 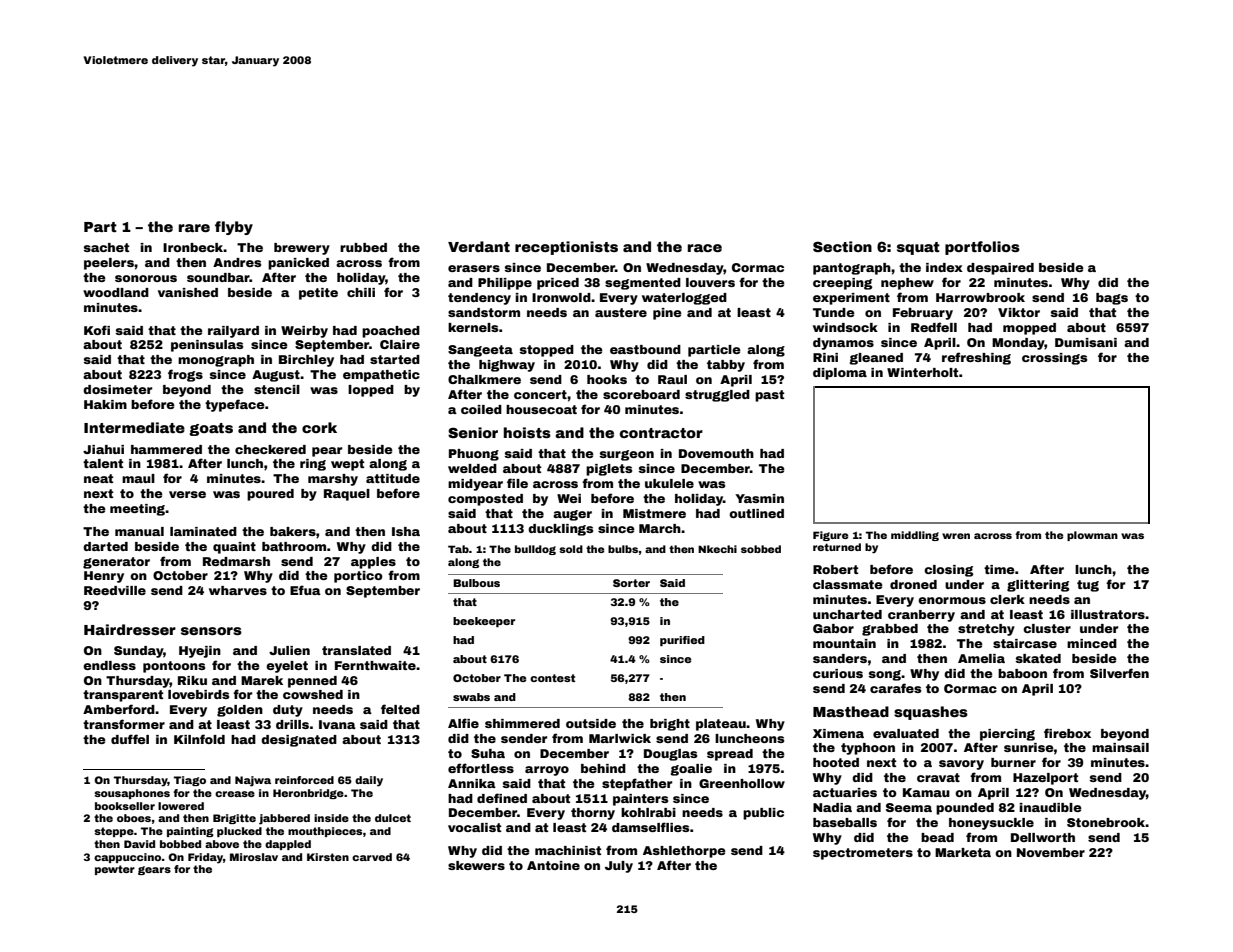 I want to click on duffel, so click(x=130, y=739).
